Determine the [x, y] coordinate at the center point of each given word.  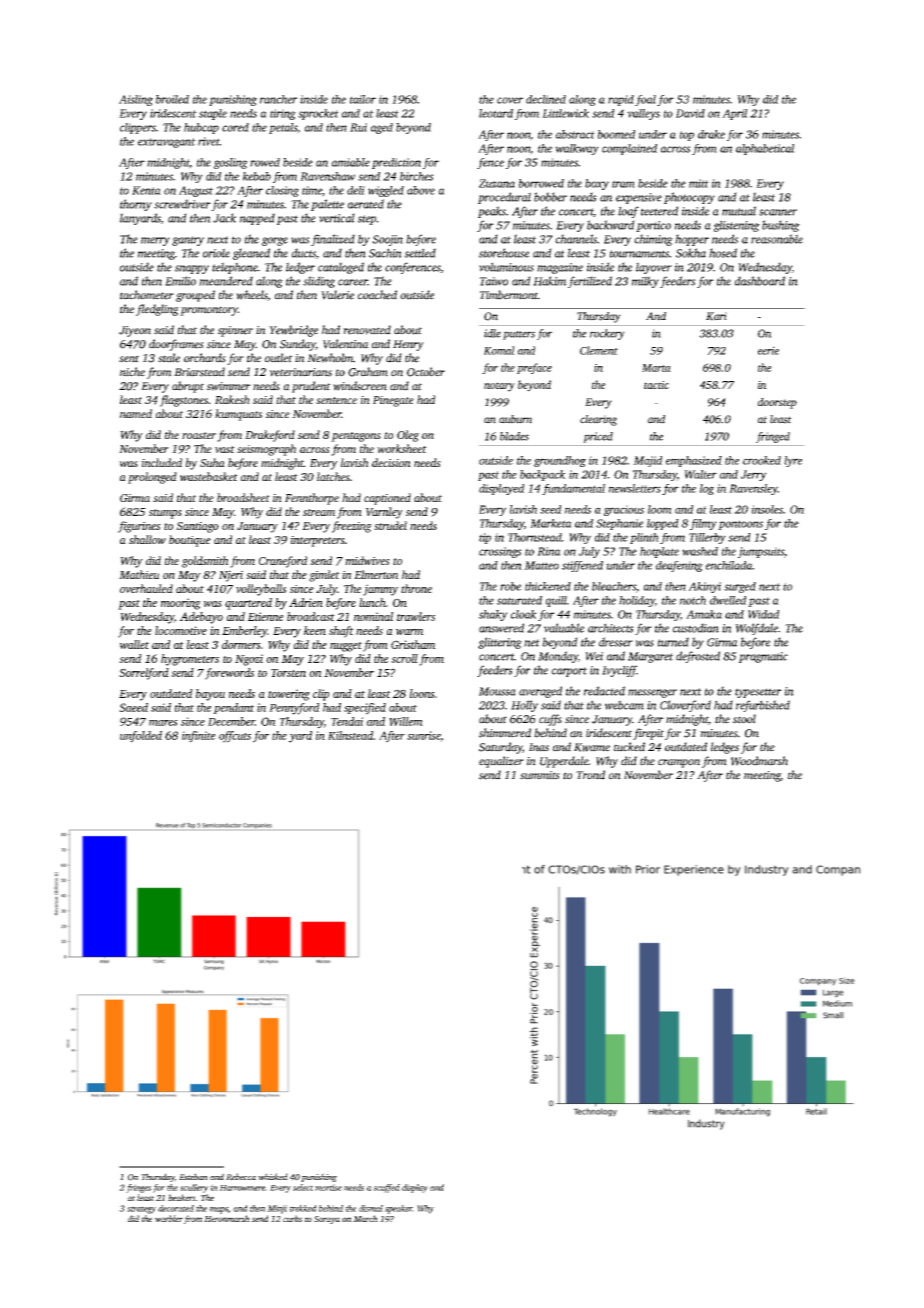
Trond [590, 775]
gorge [275, 241]
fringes [138, 1188]
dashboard [760, 281]
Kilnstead [350, 735]
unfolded [141, 737]
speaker [398, 1209]
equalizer [501, 762]
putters [519, 335]
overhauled [146, 588]
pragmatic [763, 657]
